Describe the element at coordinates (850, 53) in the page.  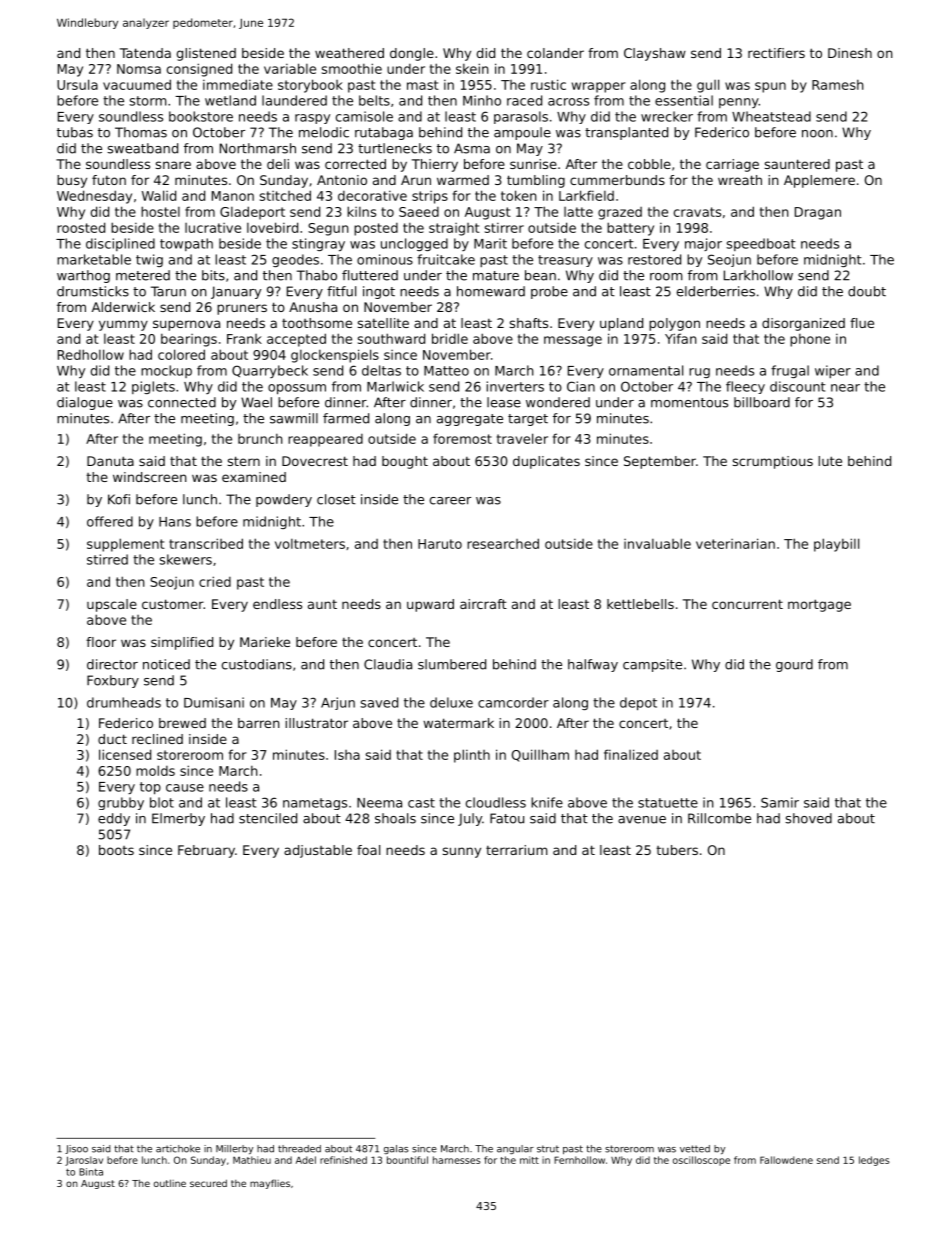
I see `Dinesh` at that location.
